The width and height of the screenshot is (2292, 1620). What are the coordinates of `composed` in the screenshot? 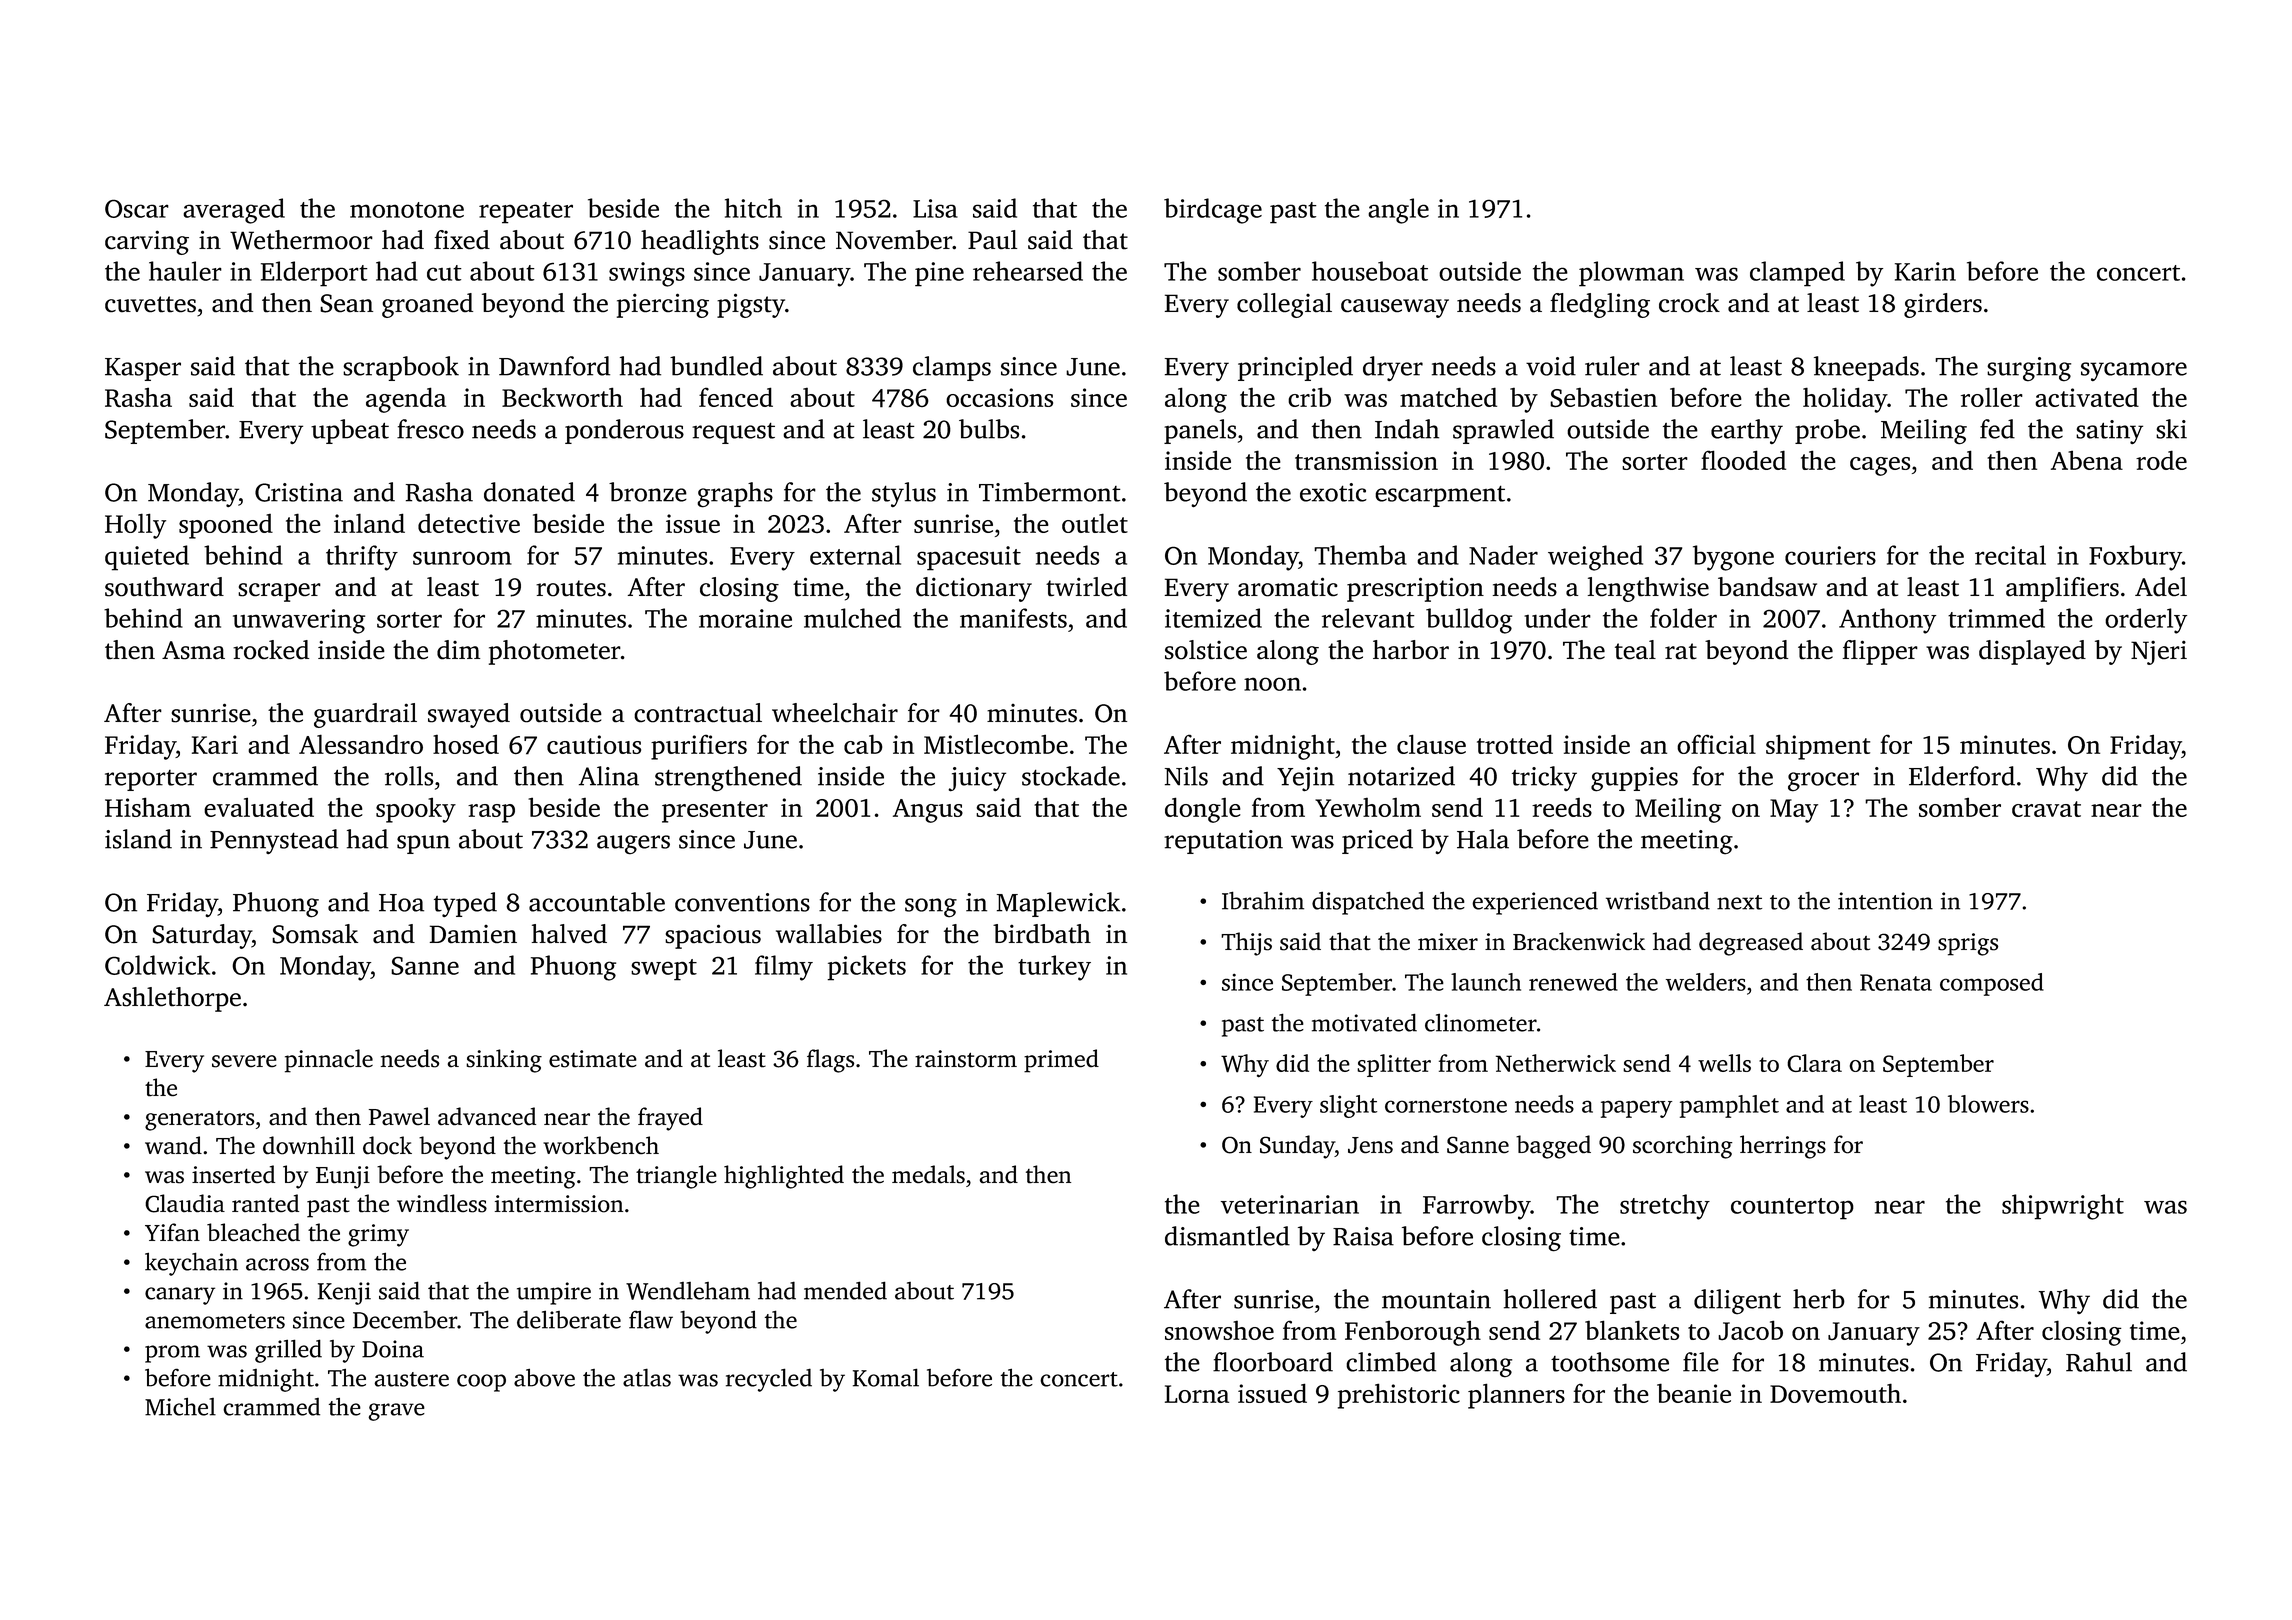 It's located at (1992, 984).
